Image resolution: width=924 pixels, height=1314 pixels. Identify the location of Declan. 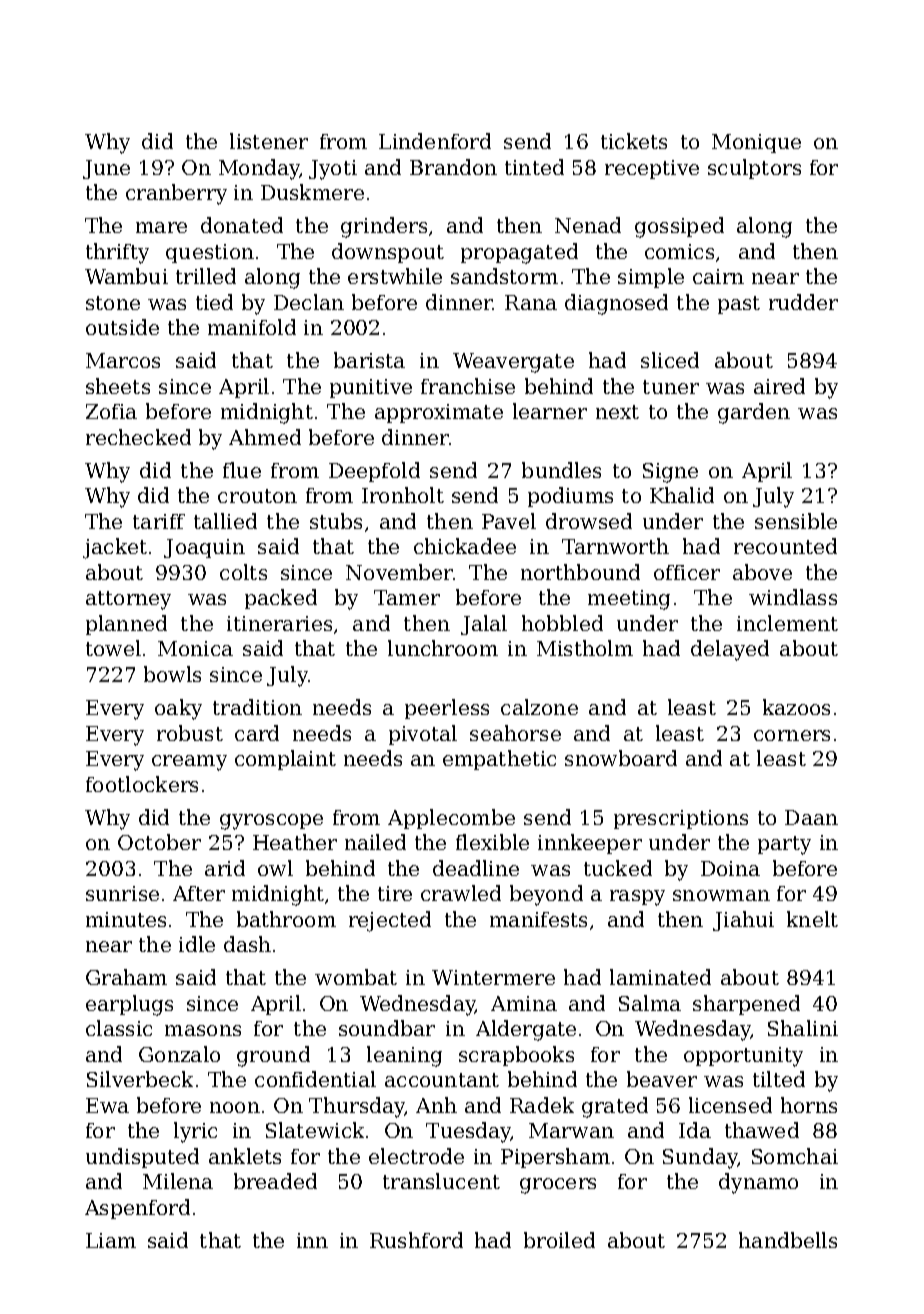
(309, 302).
